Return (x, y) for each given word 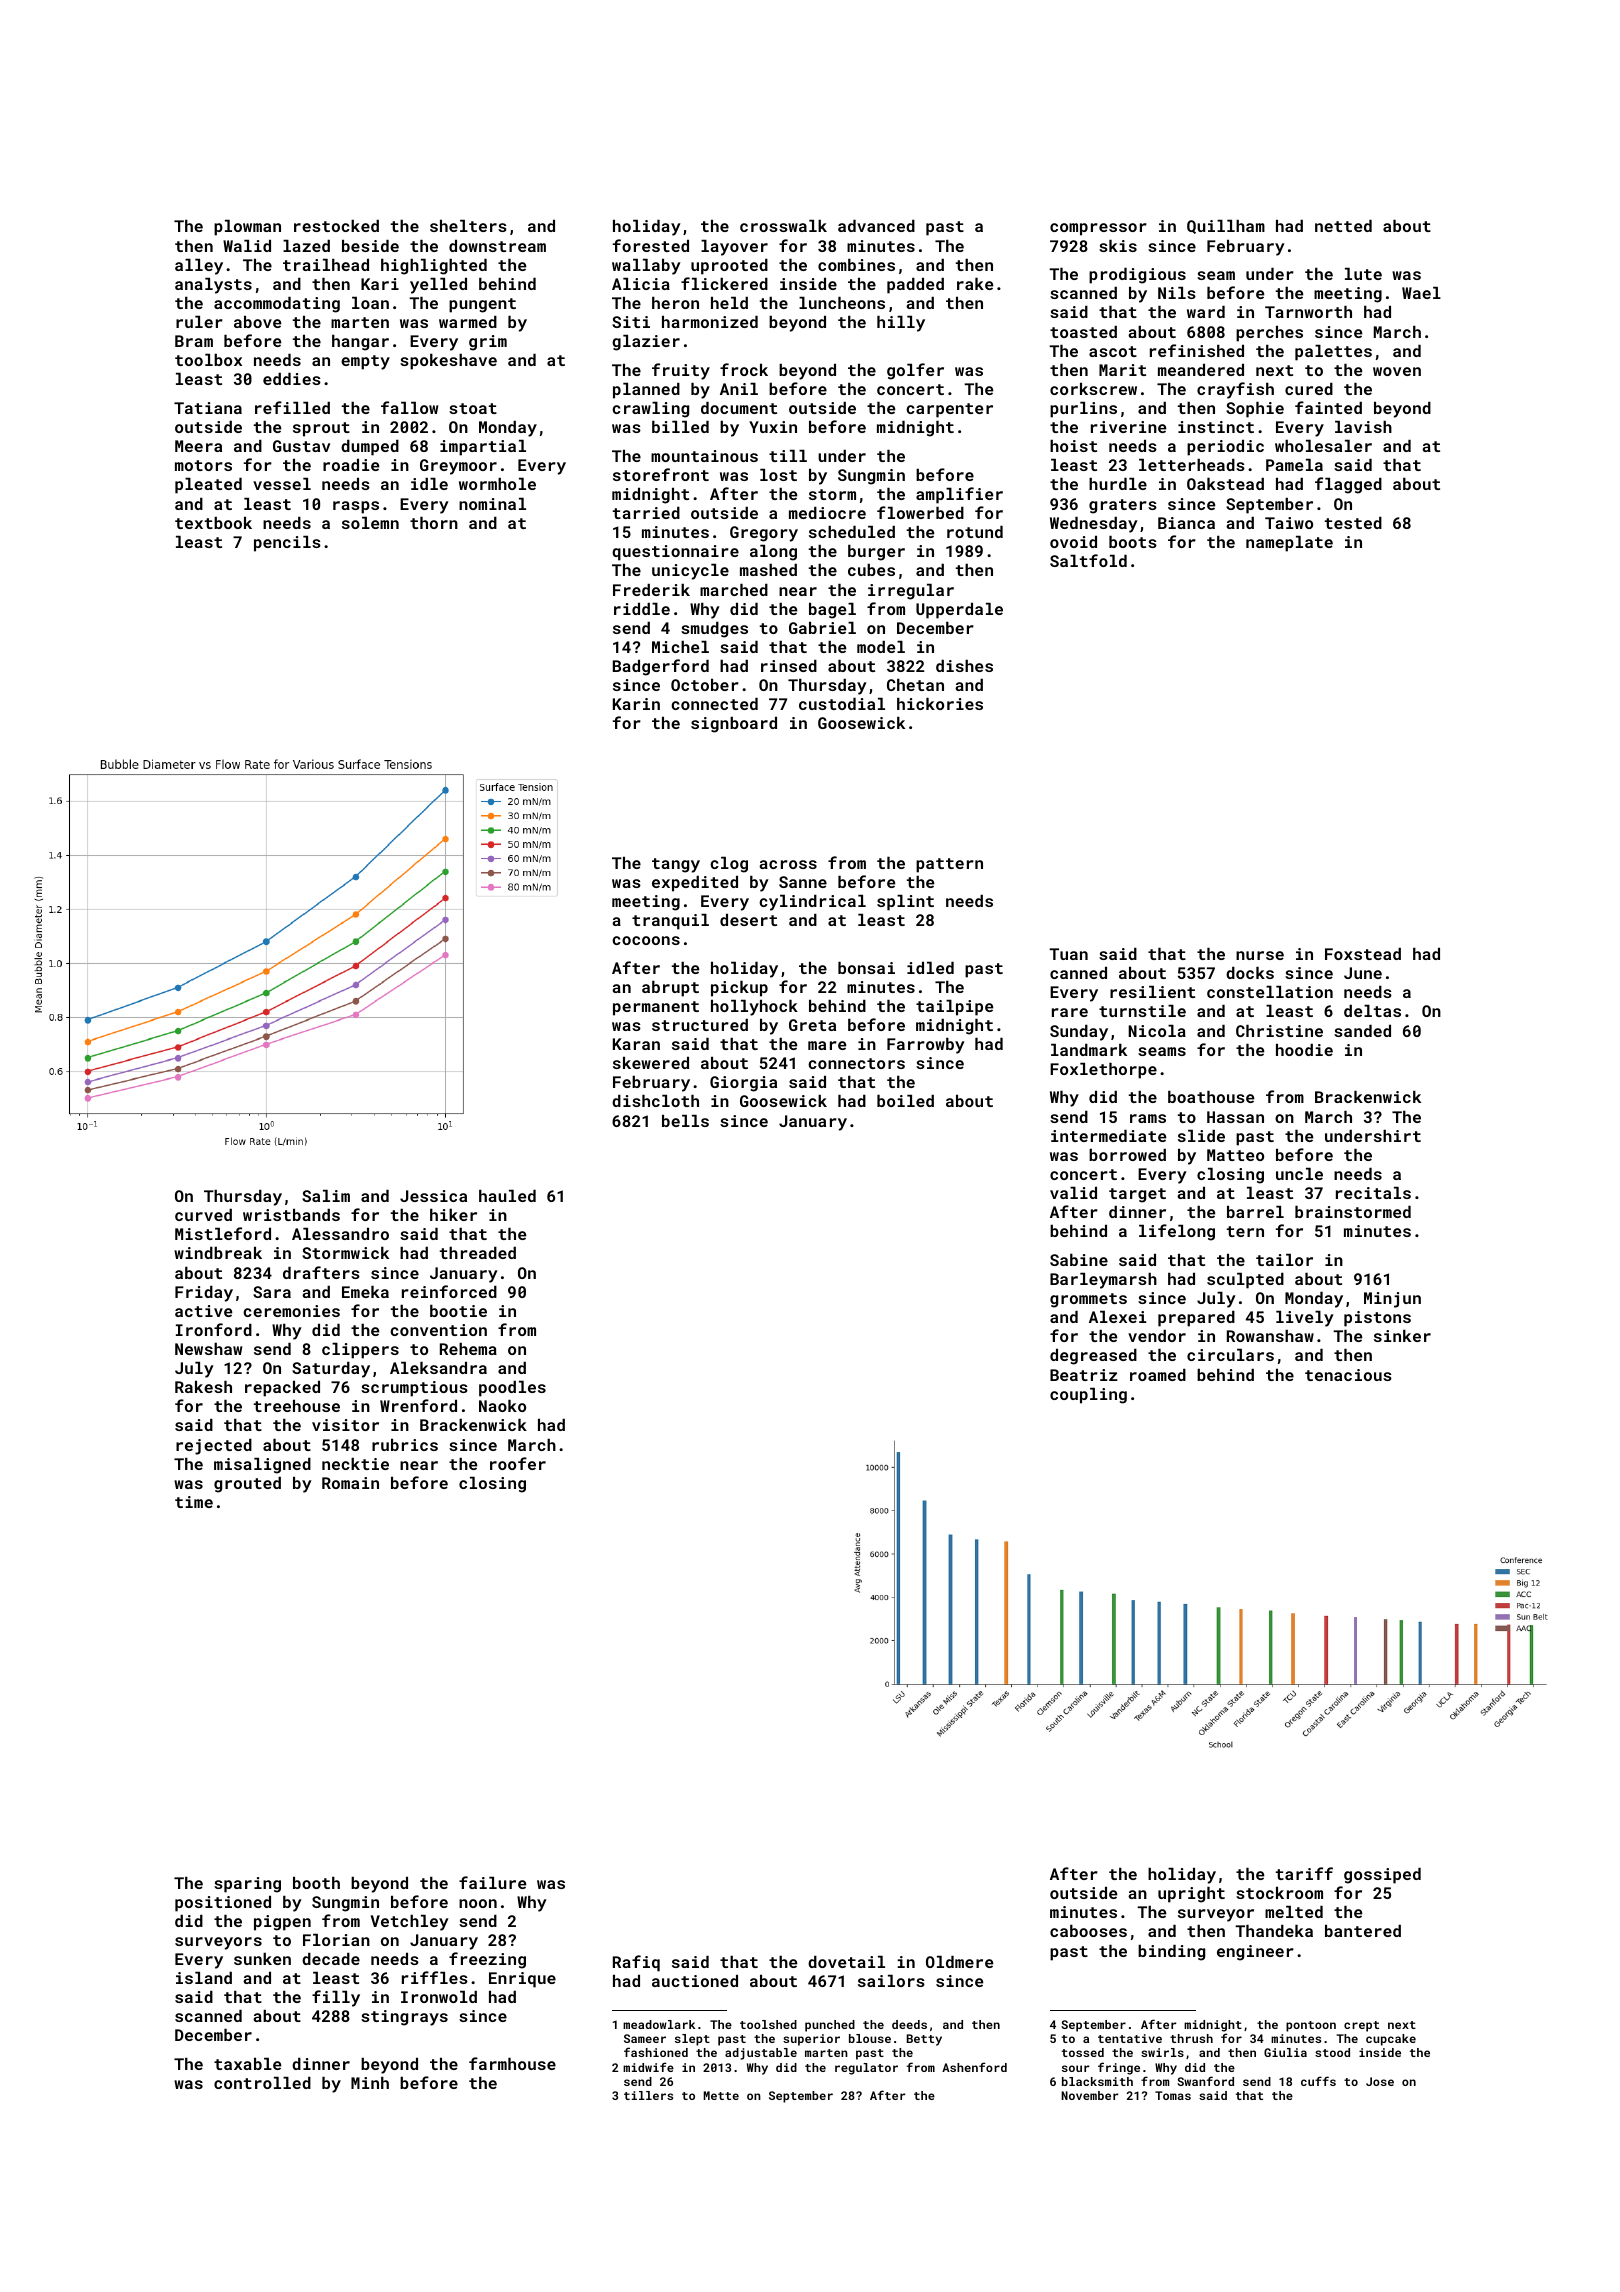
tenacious (1348, 1375)
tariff (1304, 1873)
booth (316, 1883)
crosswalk (783, 226)
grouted (247, 1485)
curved (203, 1215)
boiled (905, 1101)
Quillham (1226, 227)
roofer (518, 1463)
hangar (360, 343)
